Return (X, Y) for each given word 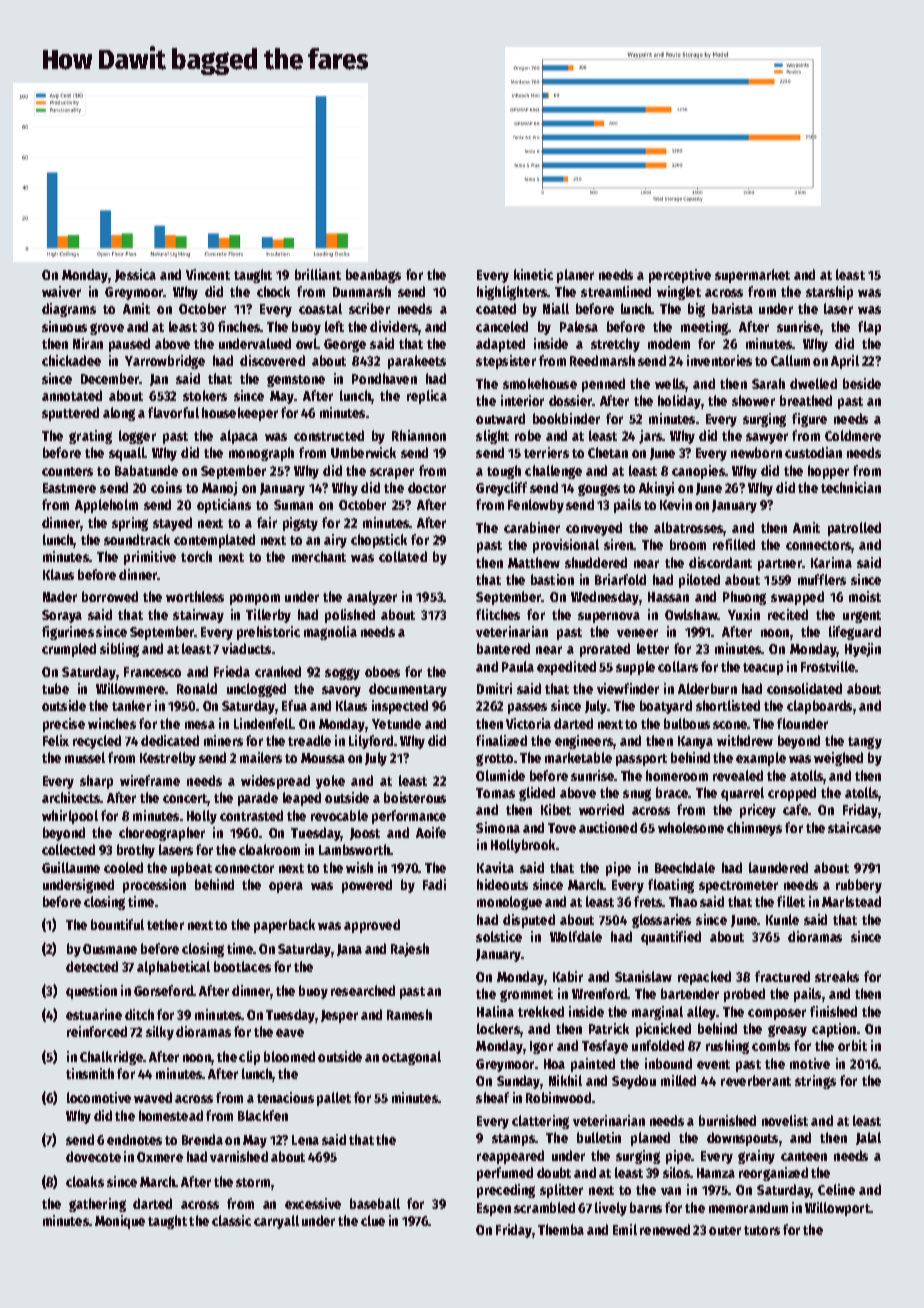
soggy (342, 674)
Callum (790, 360)
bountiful (117, 924)
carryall (276, 1222)
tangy (865, 743)
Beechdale (685, 867)
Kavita (495, 867)
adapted (500, 345)
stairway (198, 616)
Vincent (208, 274)
